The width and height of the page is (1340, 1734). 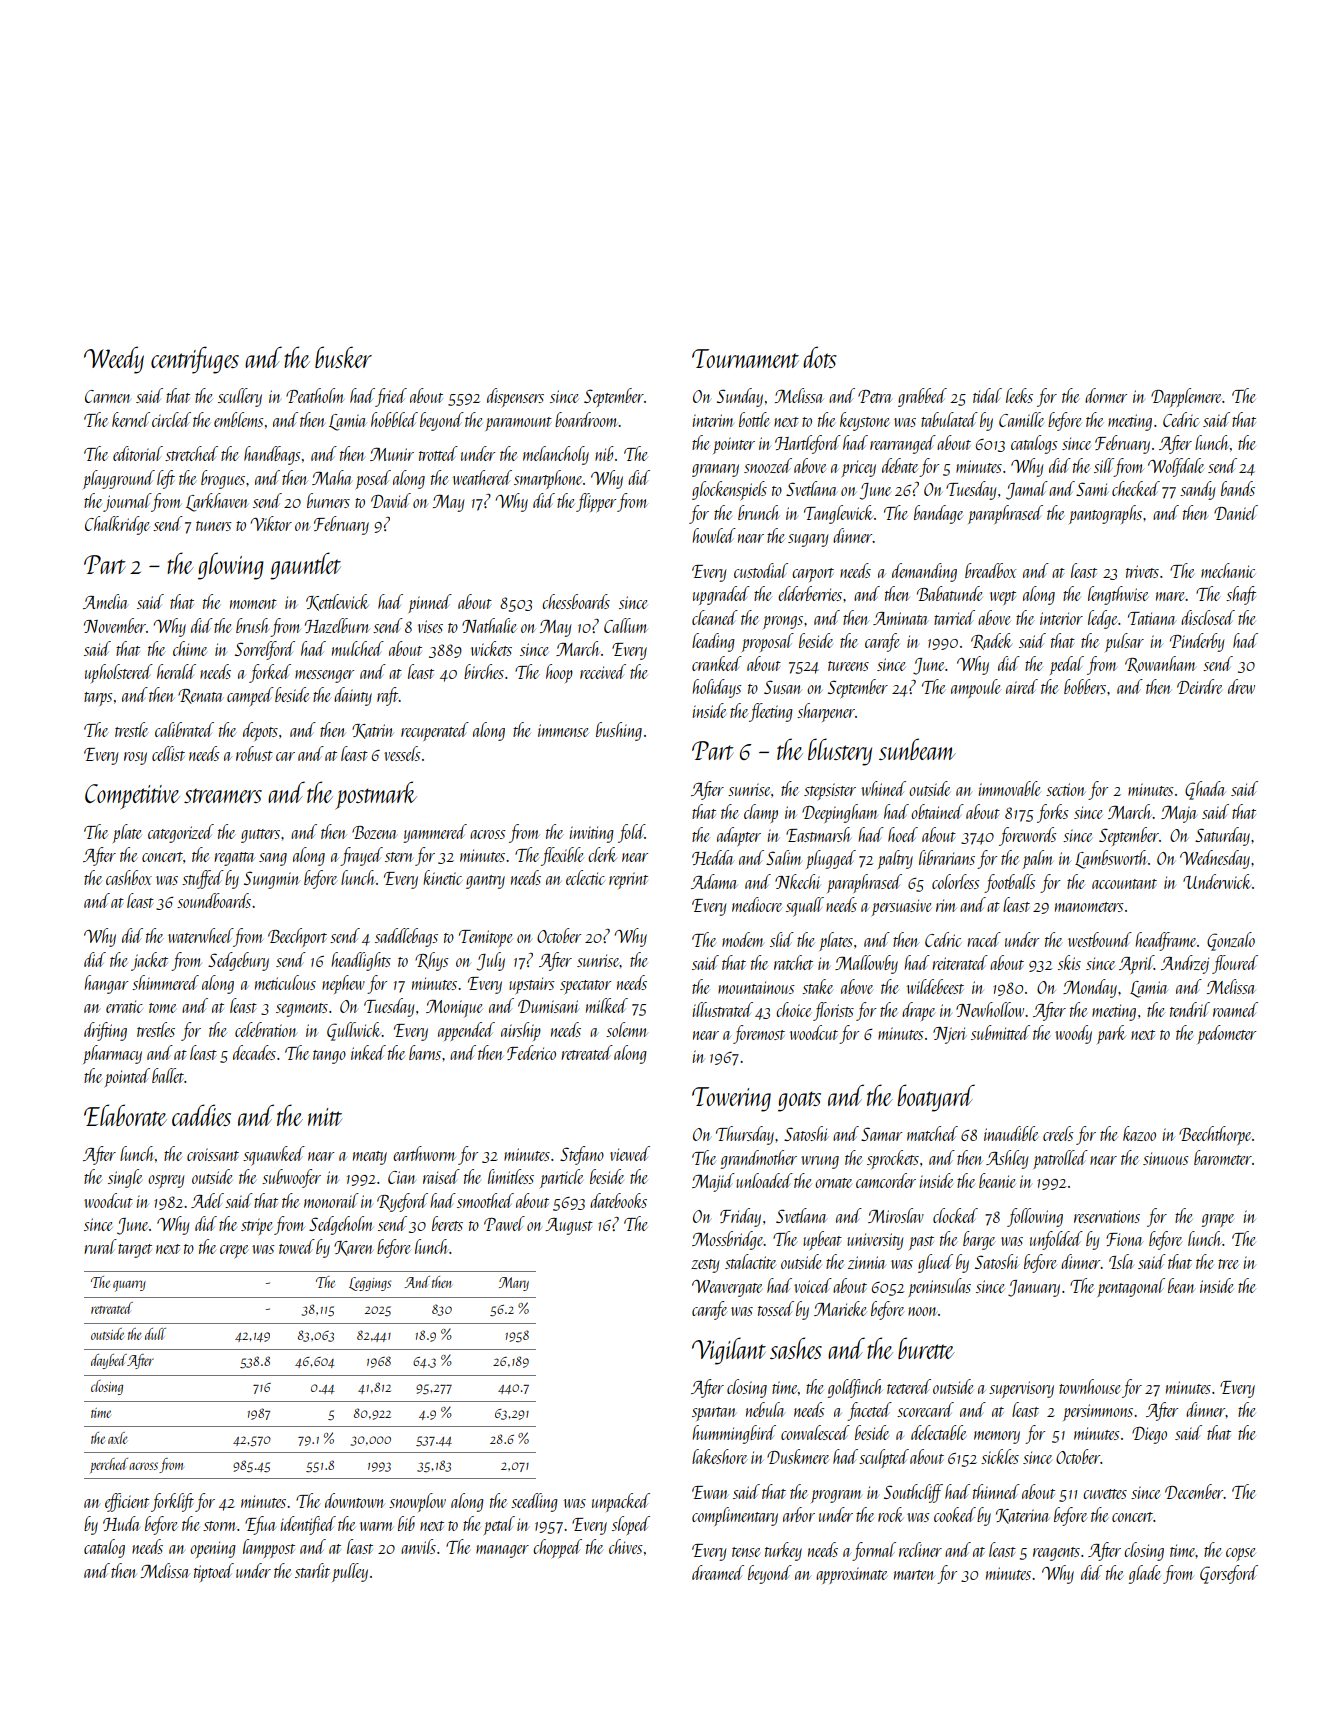 What do you see at coordinates (1027, 490) in the page?
I see `Jamal` at bounding box center [1027, 490].
